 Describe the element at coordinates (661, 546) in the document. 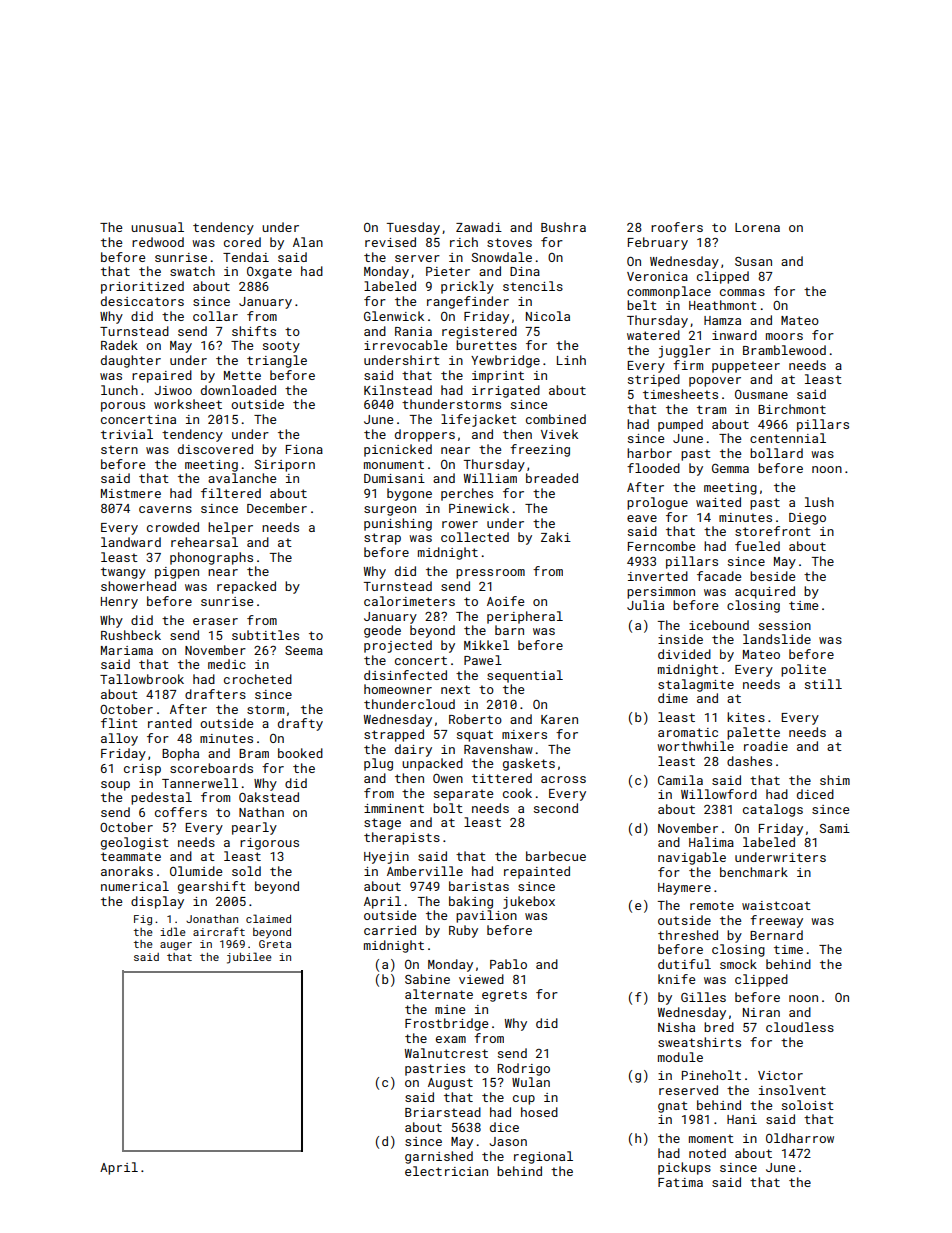

I see `Ferncombe` at that location.
